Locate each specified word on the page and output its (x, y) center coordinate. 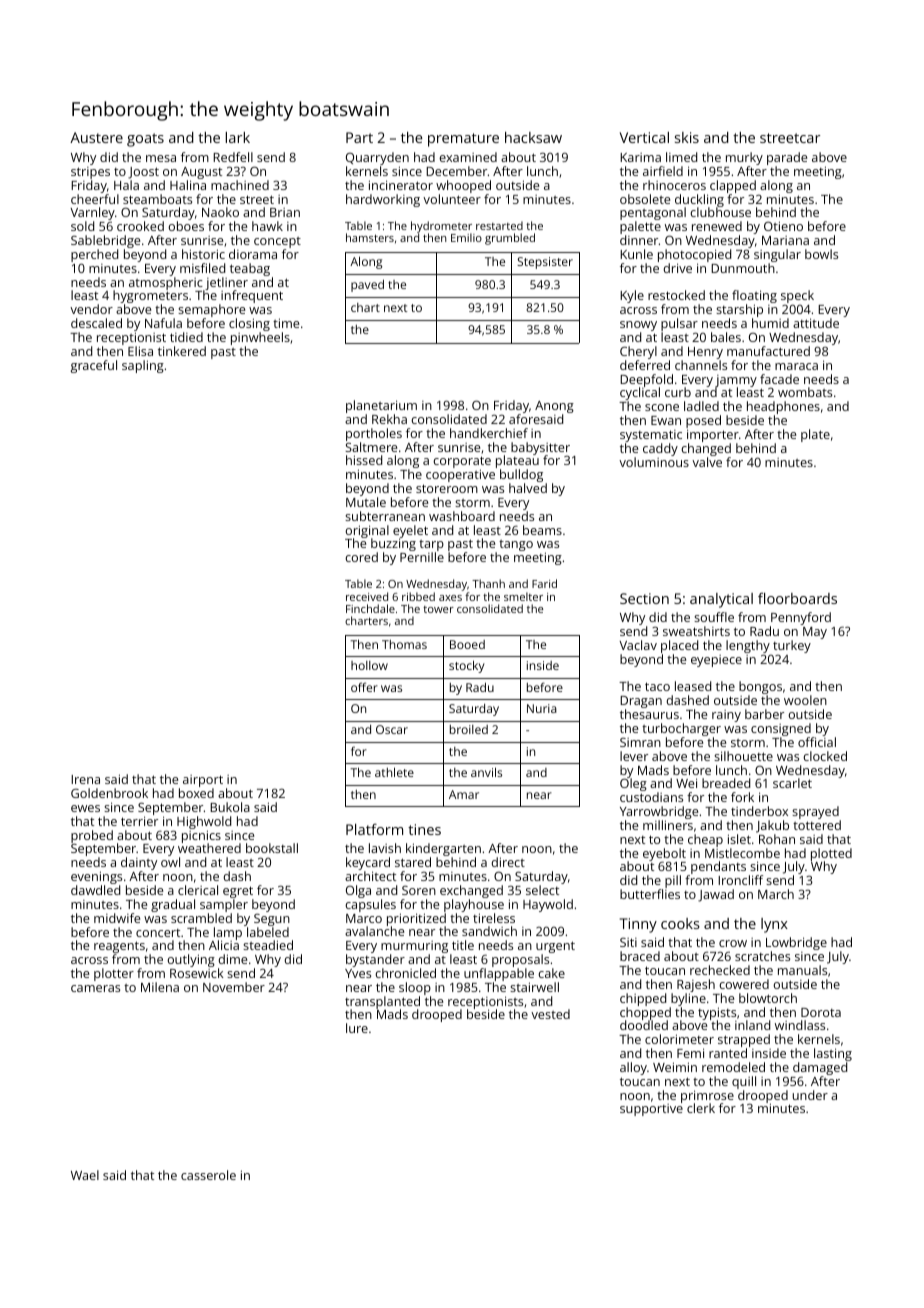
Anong (554, 407)
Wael (85, 1175)
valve (707, 462)
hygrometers (150, 298)
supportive (651, 1110)
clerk (701, 1108)
